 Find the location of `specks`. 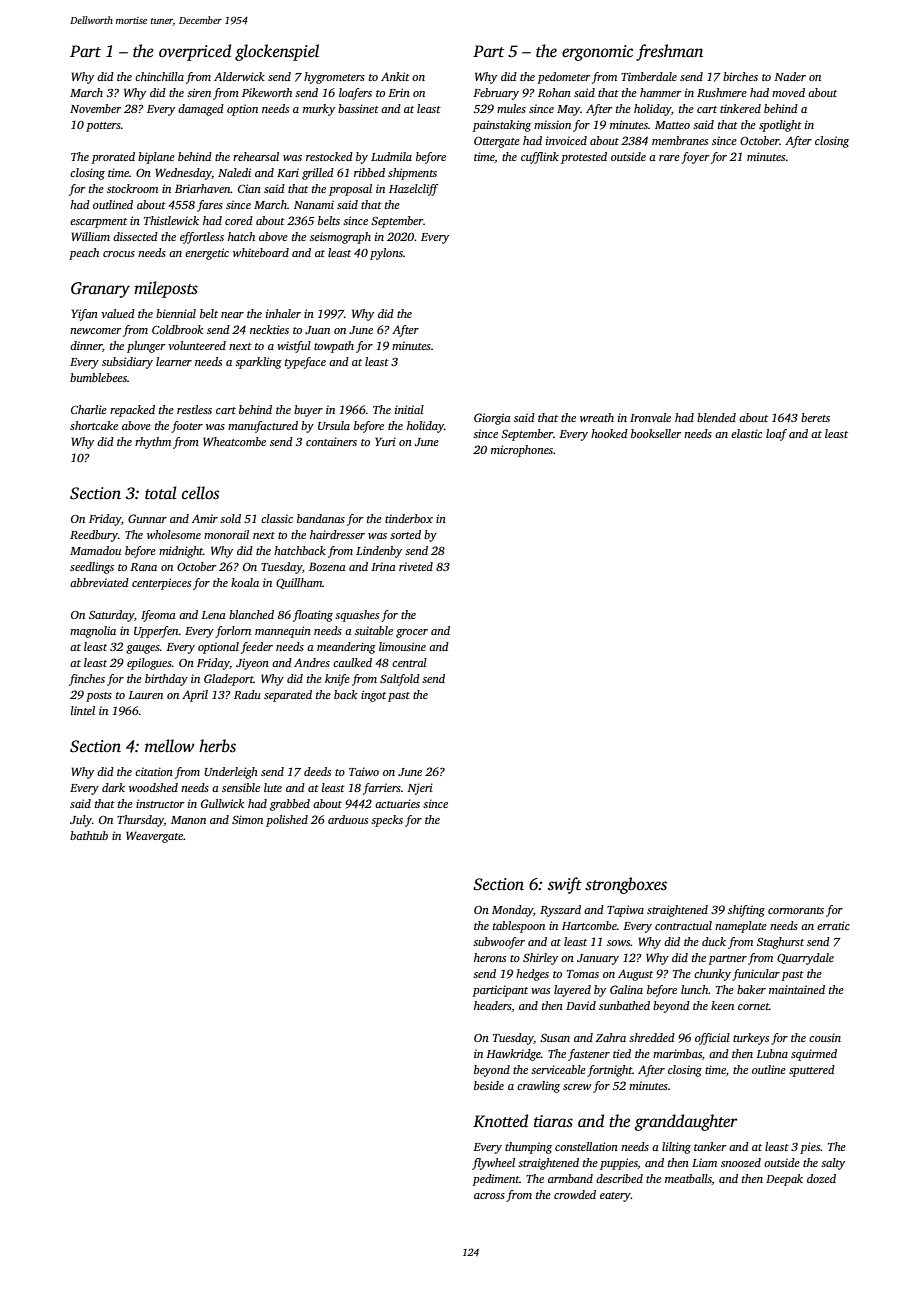

specks is located at coordinates (387, 821).
